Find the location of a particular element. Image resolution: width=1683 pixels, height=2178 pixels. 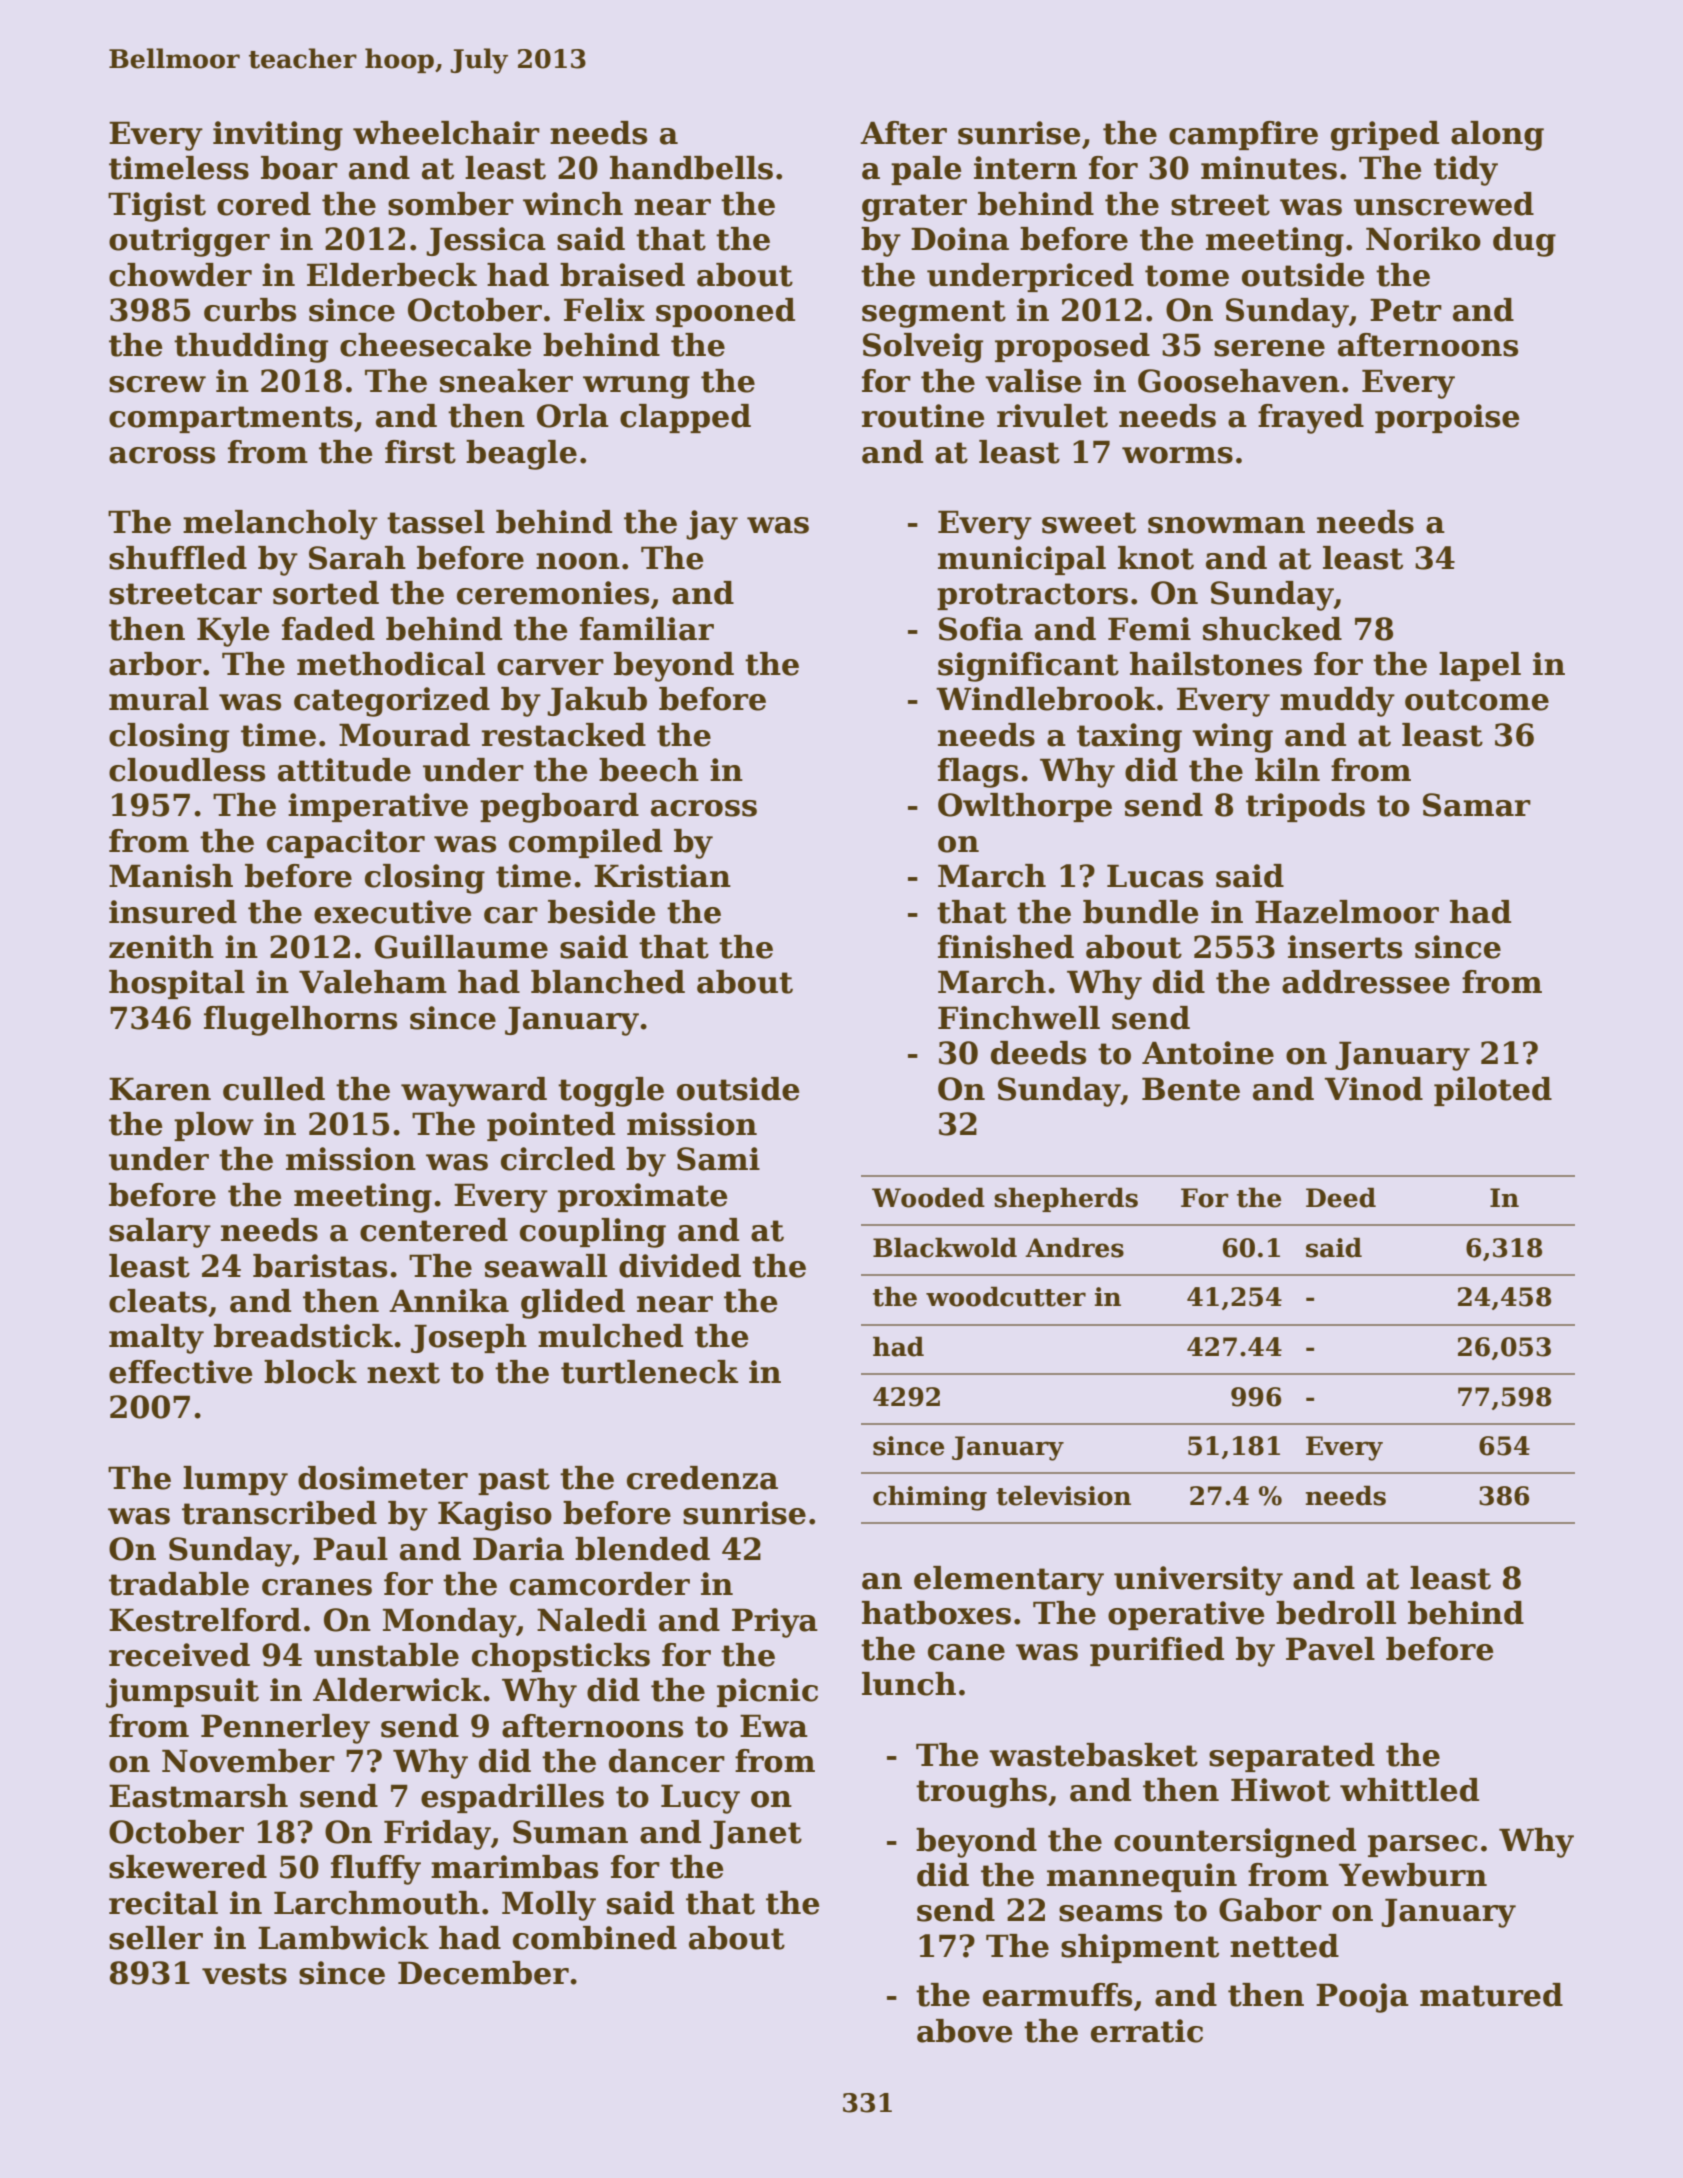

credenza is located at coordinates (702, 1478).
